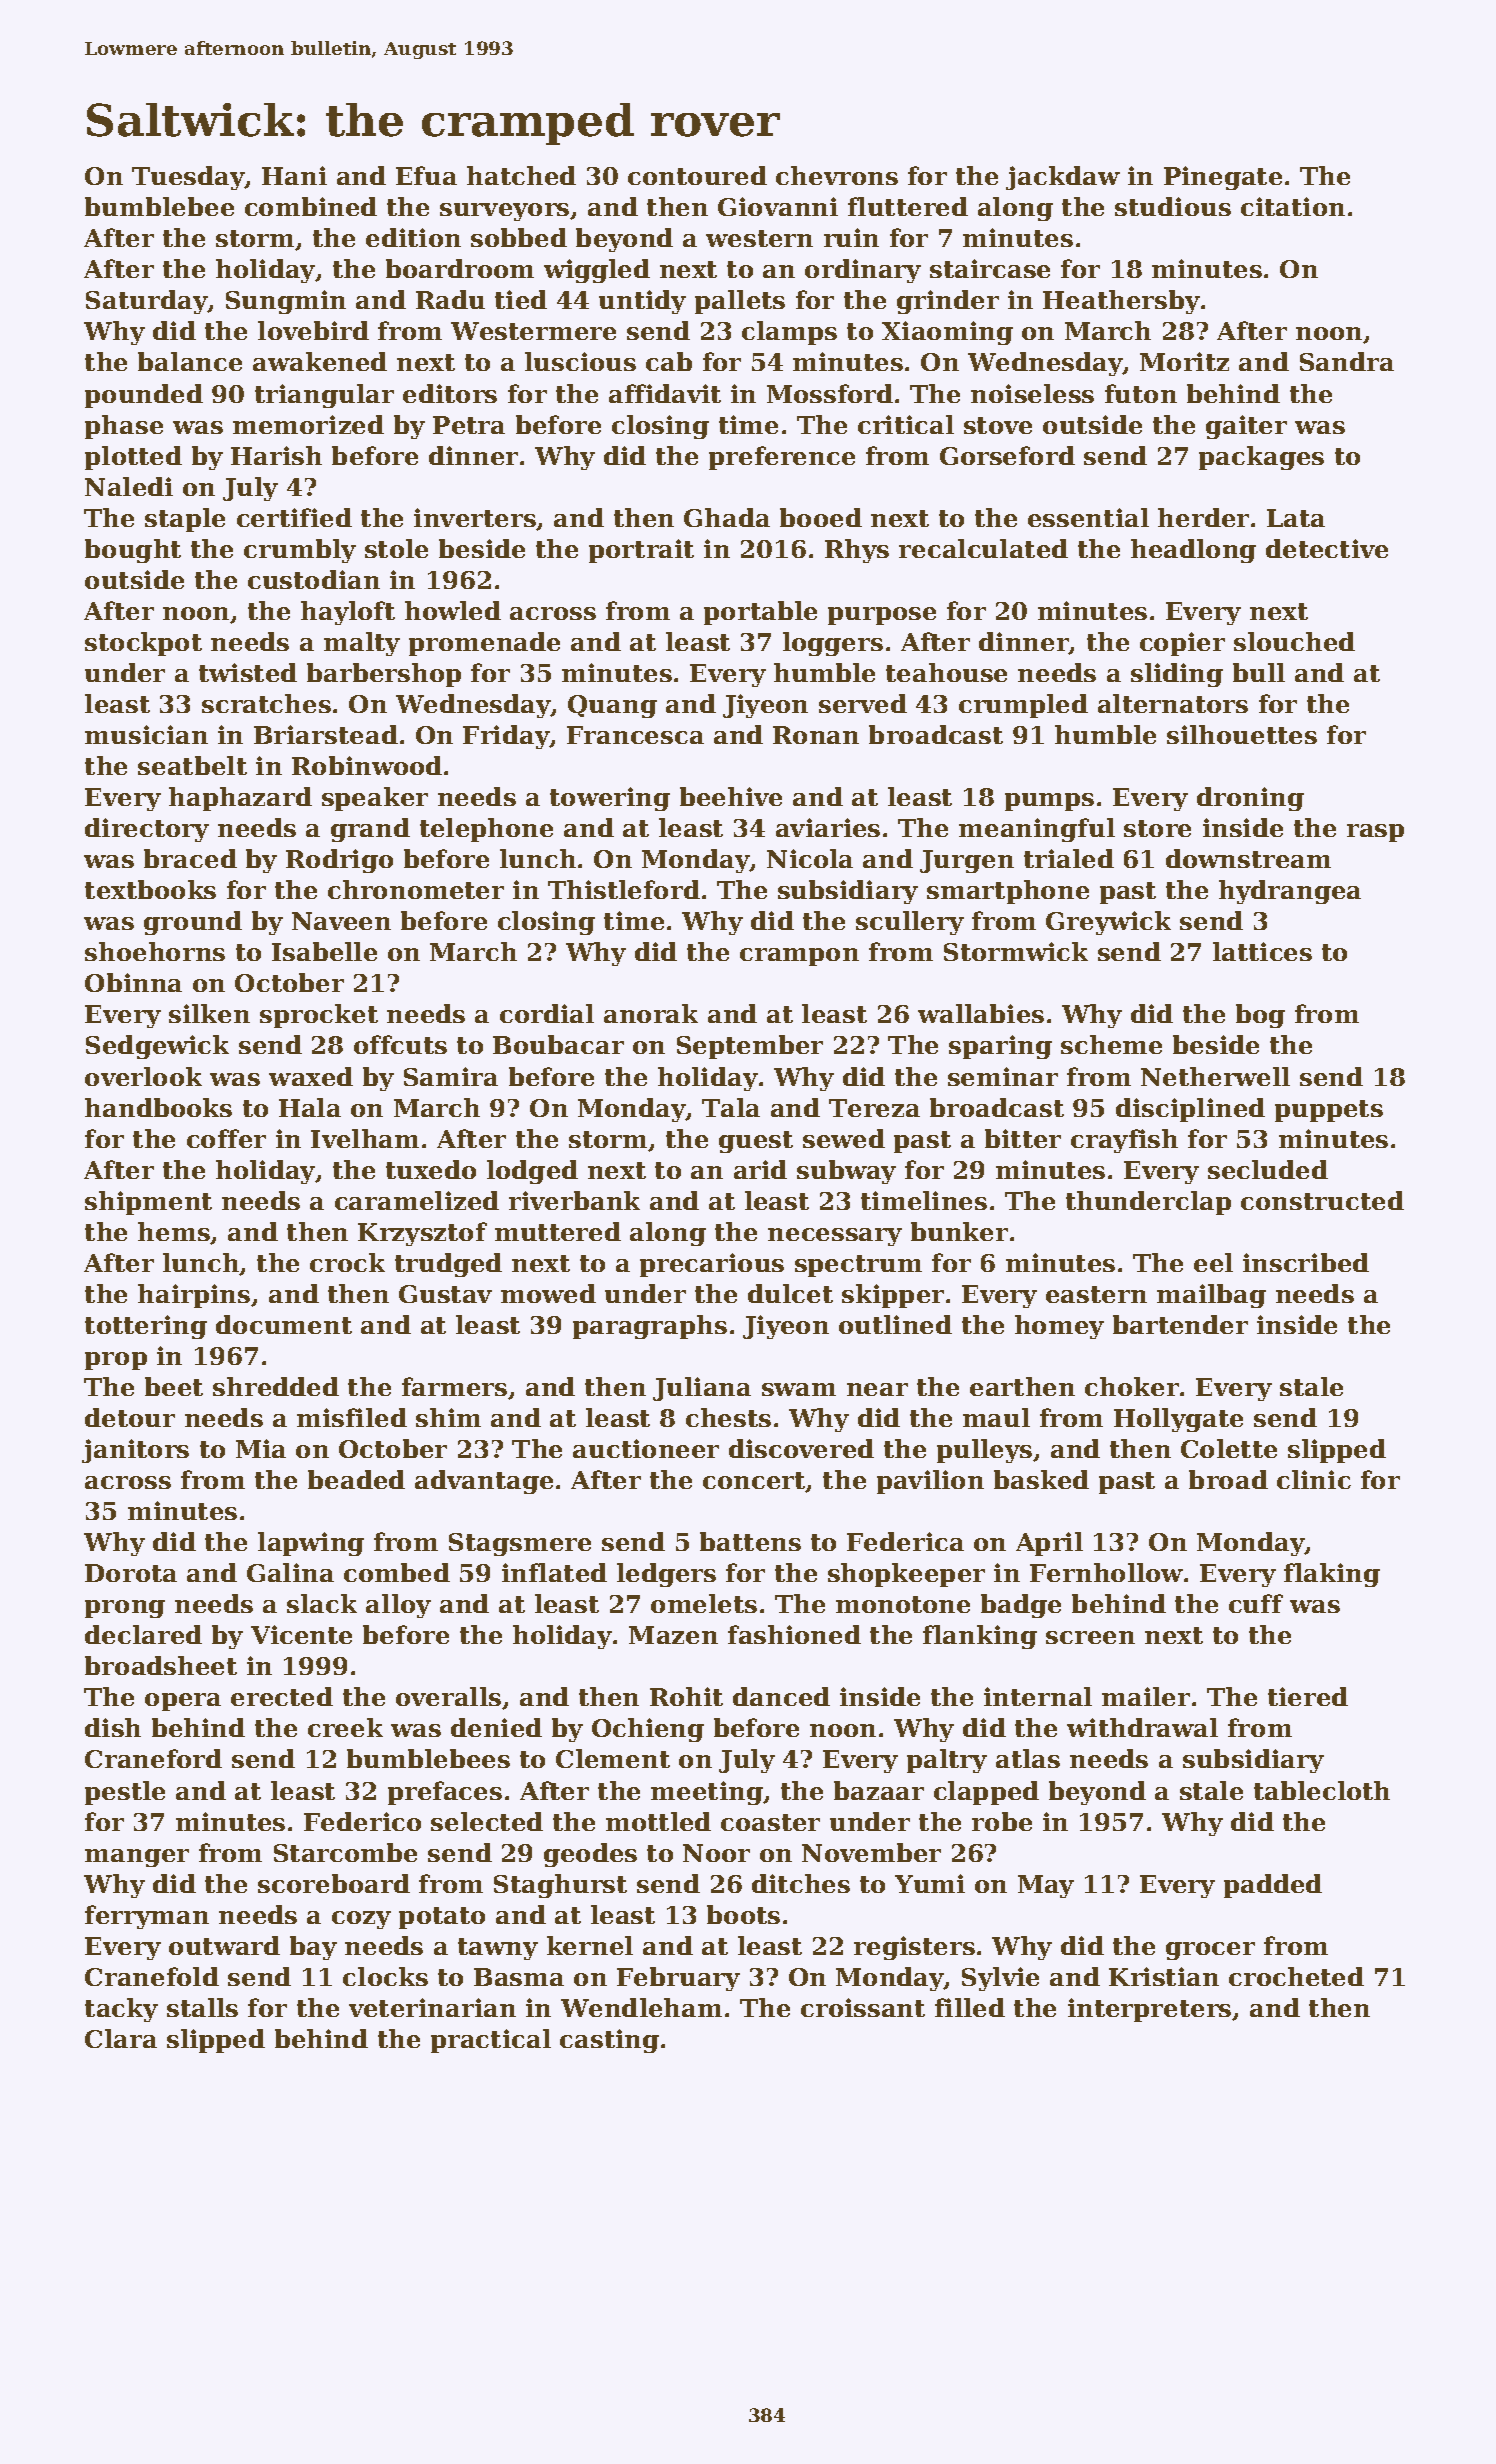 Image resolution: width=1496 pixels, height=2464 pixels. I want to click on shipment, so click(148, 1203).
